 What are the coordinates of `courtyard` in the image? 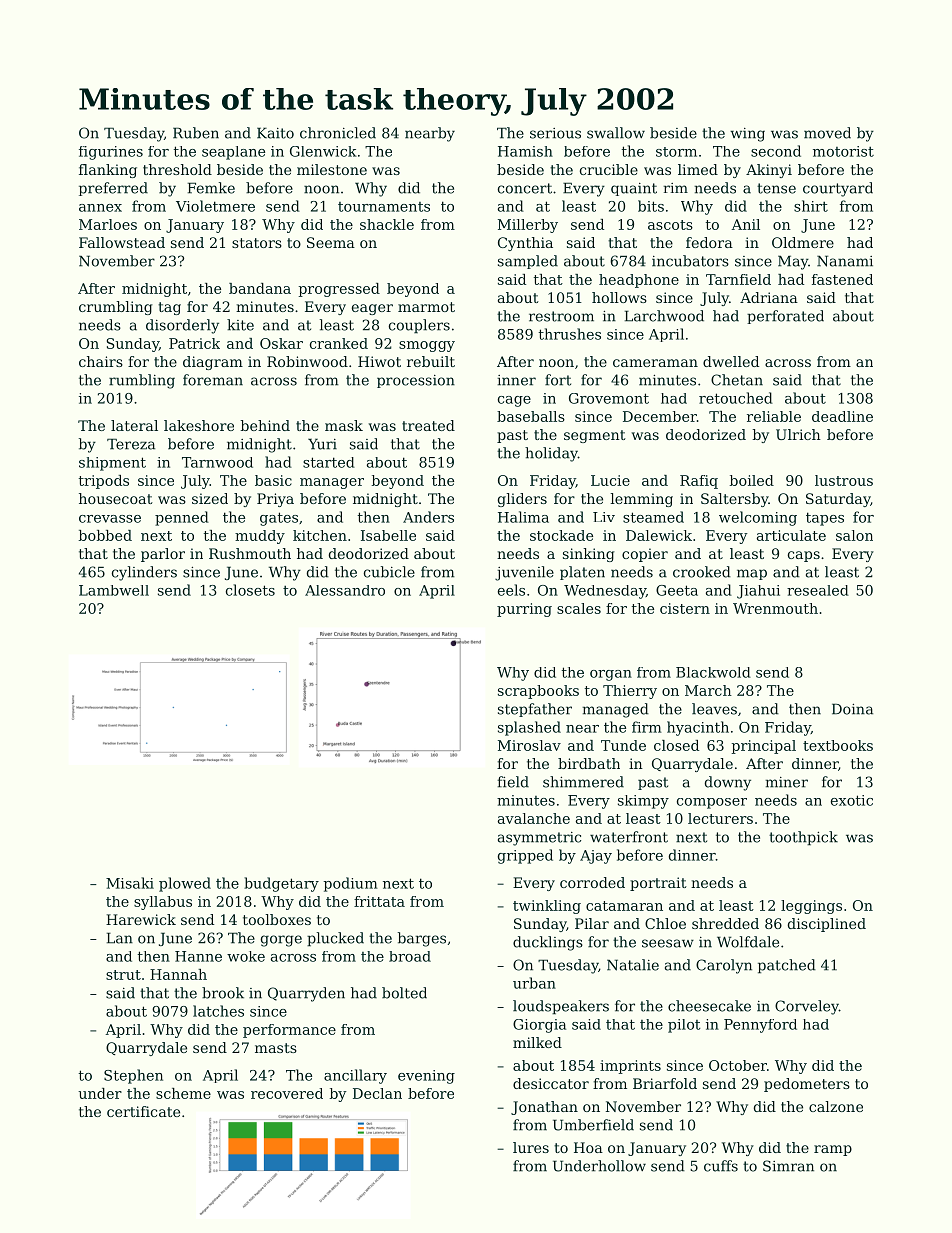 It's located at (838, 189).
